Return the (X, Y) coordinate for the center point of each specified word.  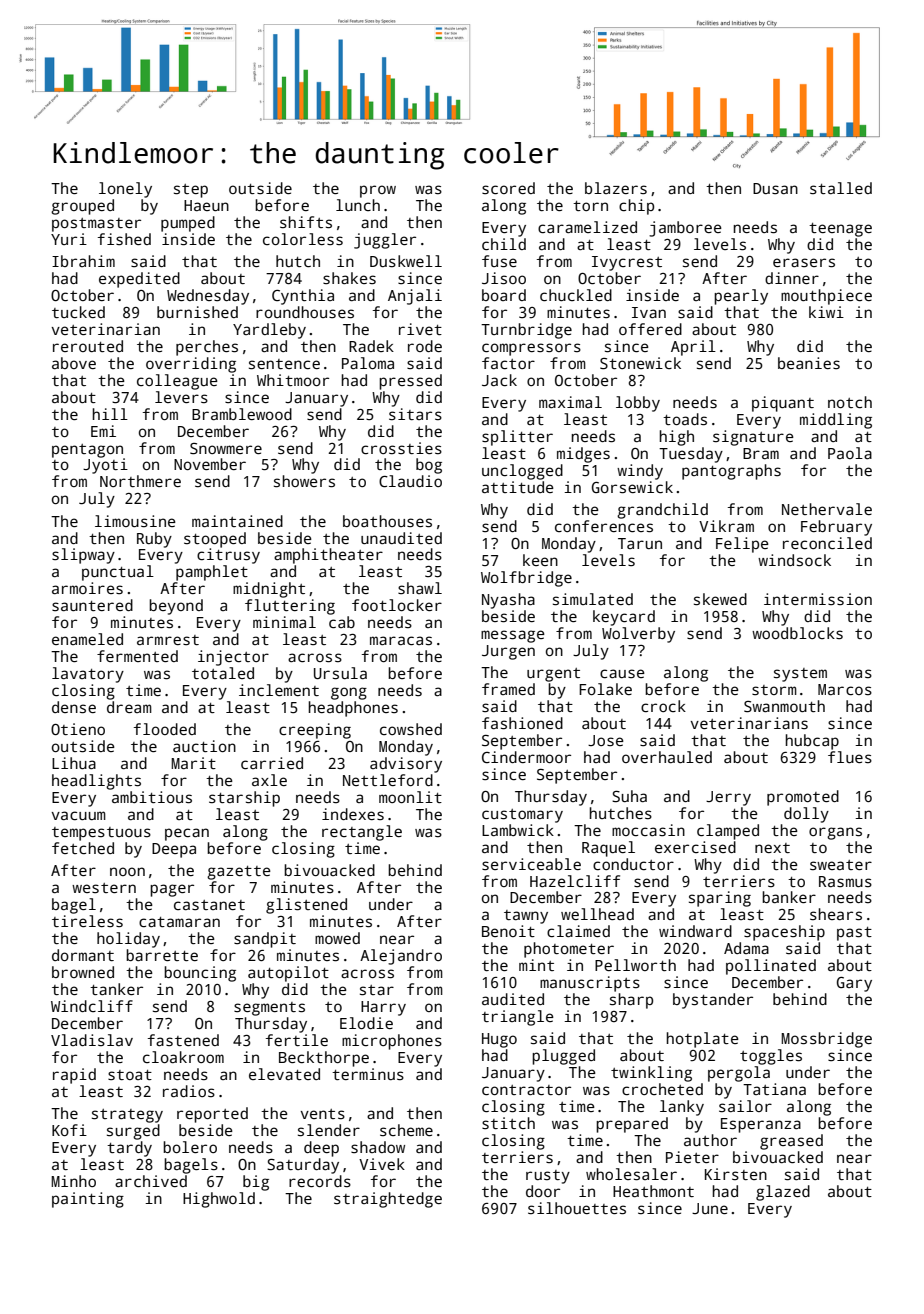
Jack (499, 380)
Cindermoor (526, 757)
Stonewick (640, 363)
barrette (162, 955)
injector (233, 658)
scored (508, 188)
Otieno (78, 729)
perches (207, 348)
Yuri (69, 239)
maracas (401, 641)
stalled (841, 188)
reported (212, 1115)
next (772, 848)
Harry (383, 1008)
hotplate (703, 1040)
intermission (818, 599)
